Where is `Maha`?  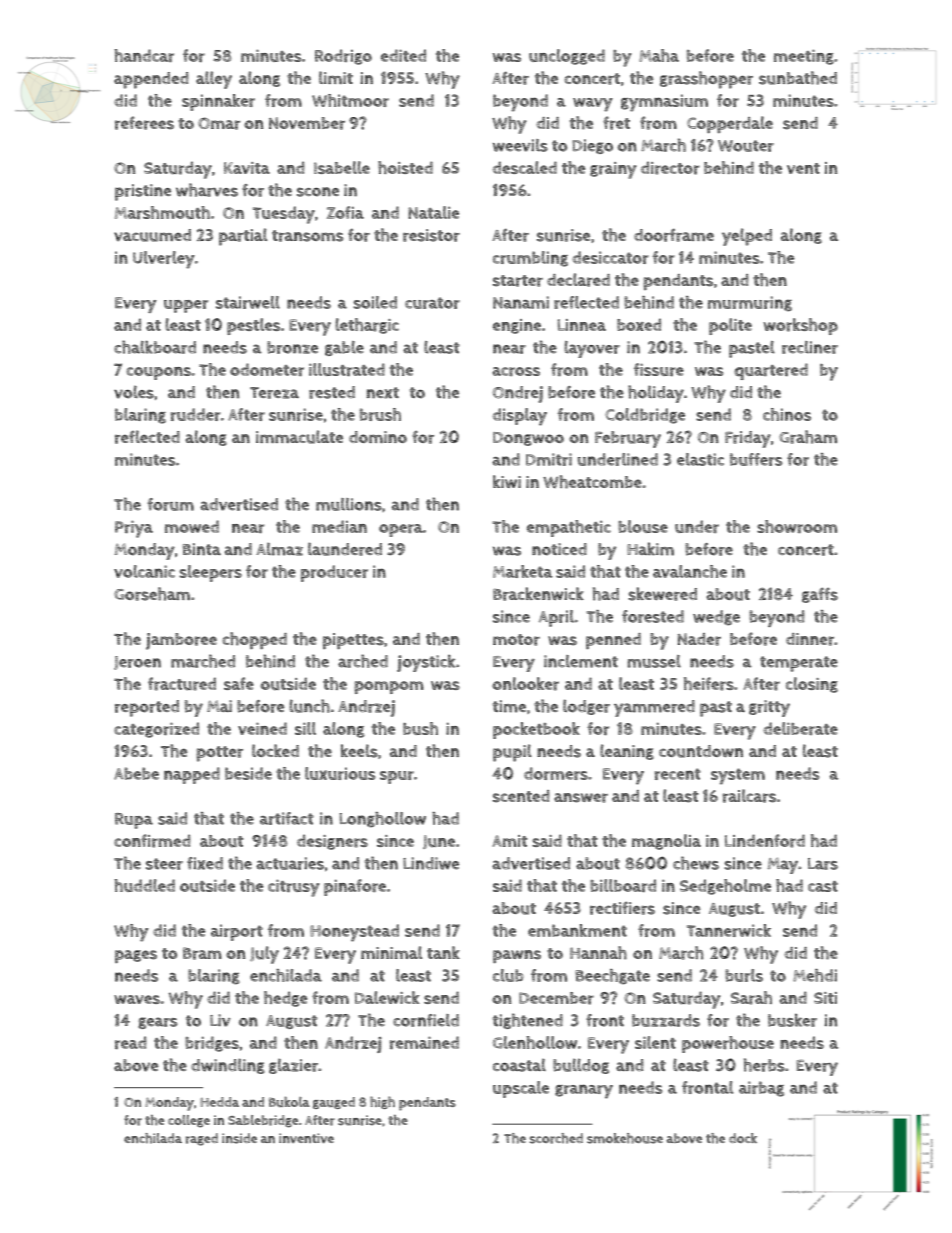
Maha is located at coordinates (659, 55).
